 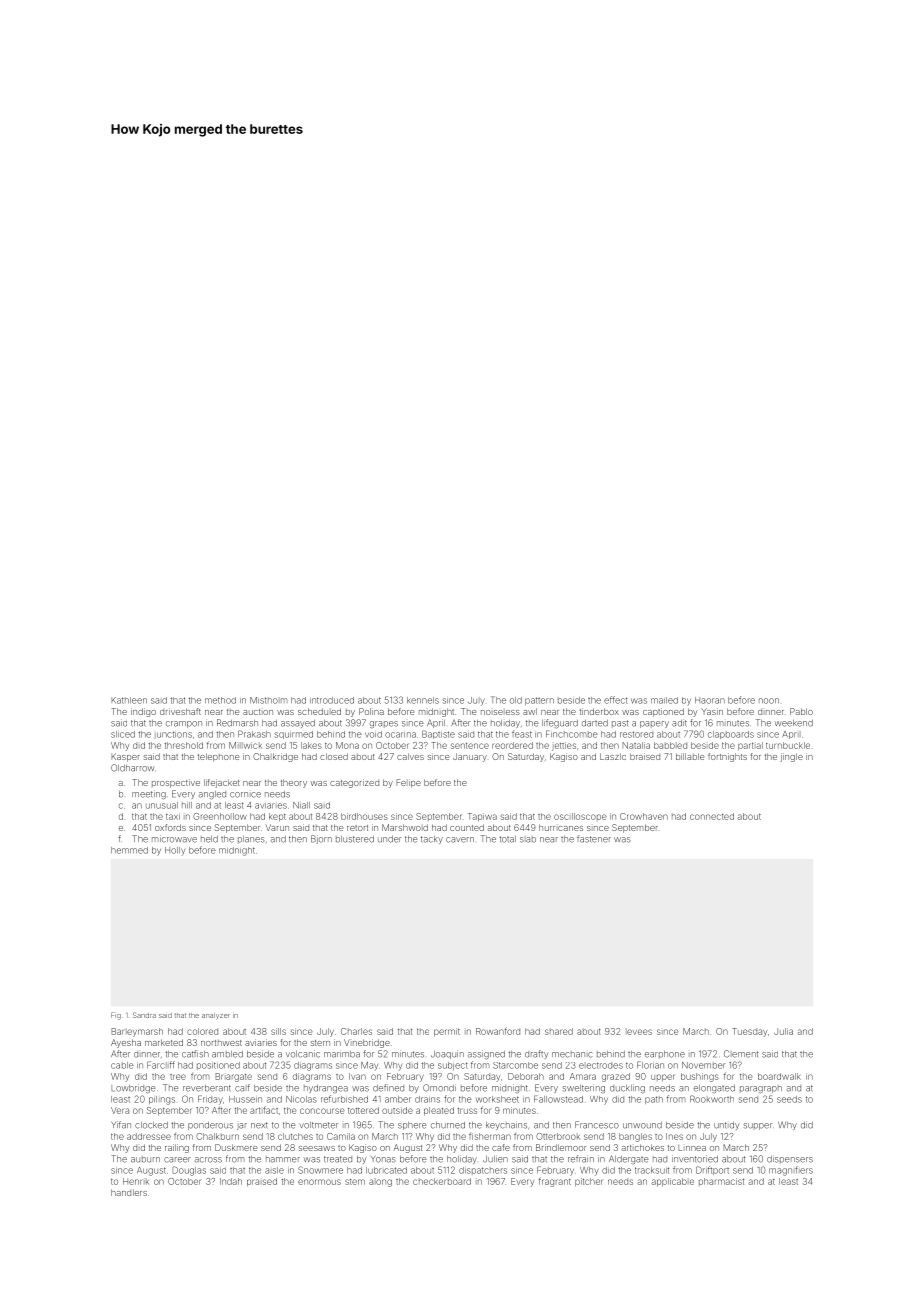 What do you see at coordinates (218, 1066) in the image?
I see `positioned` at bounding box center [218, 1066].
